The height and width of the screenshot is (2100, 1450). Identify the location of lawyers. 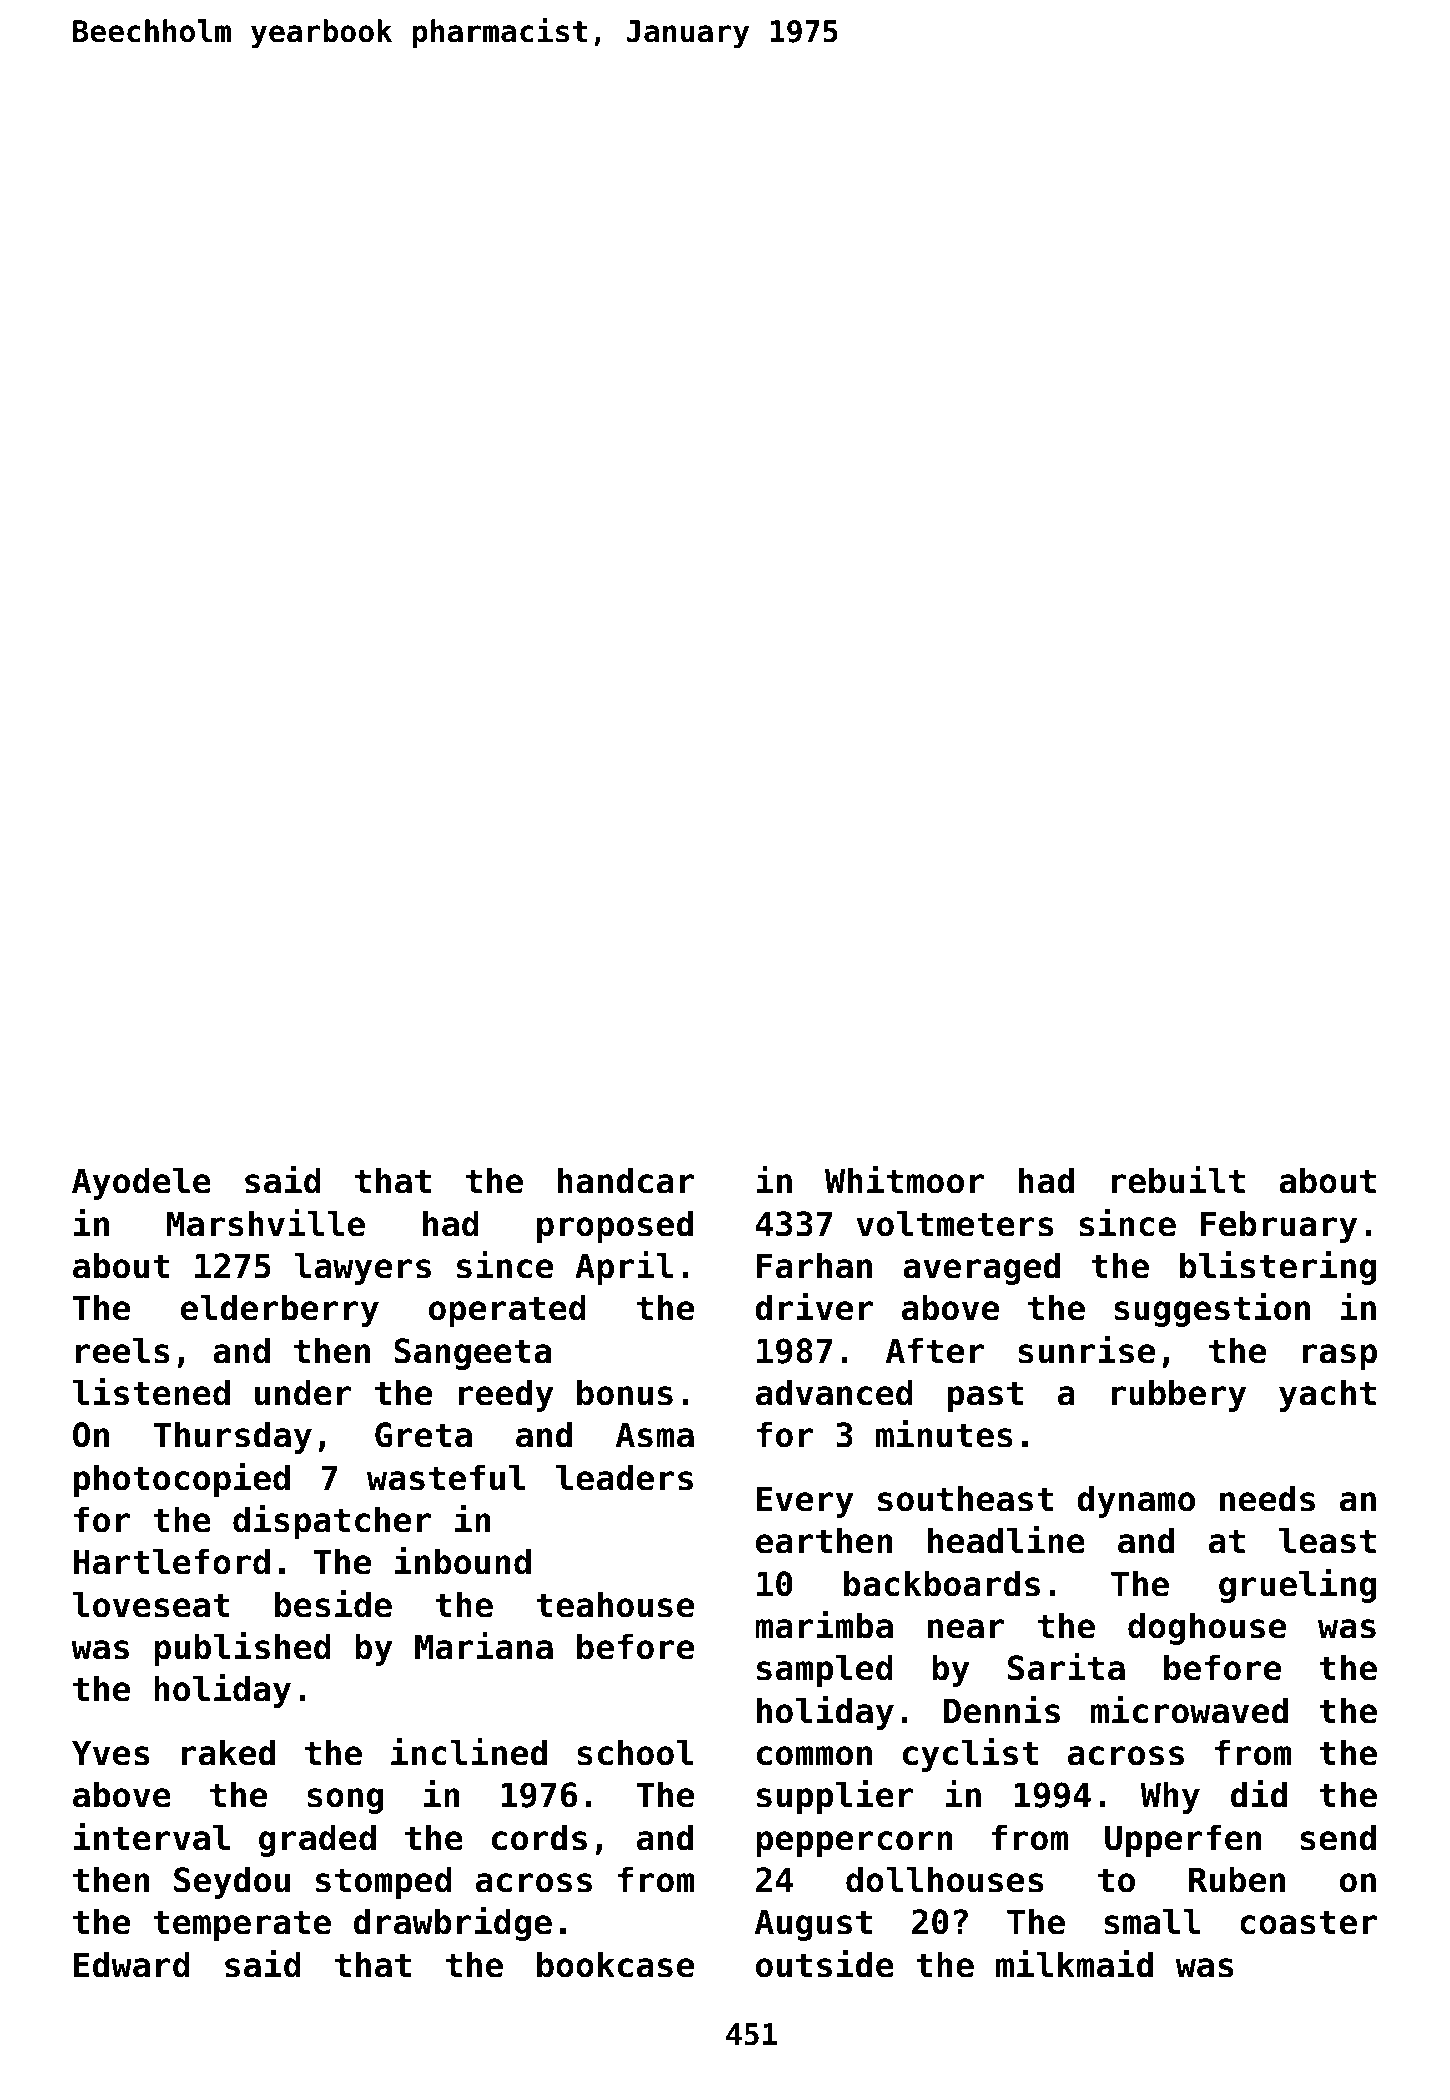
(362, 1268).
